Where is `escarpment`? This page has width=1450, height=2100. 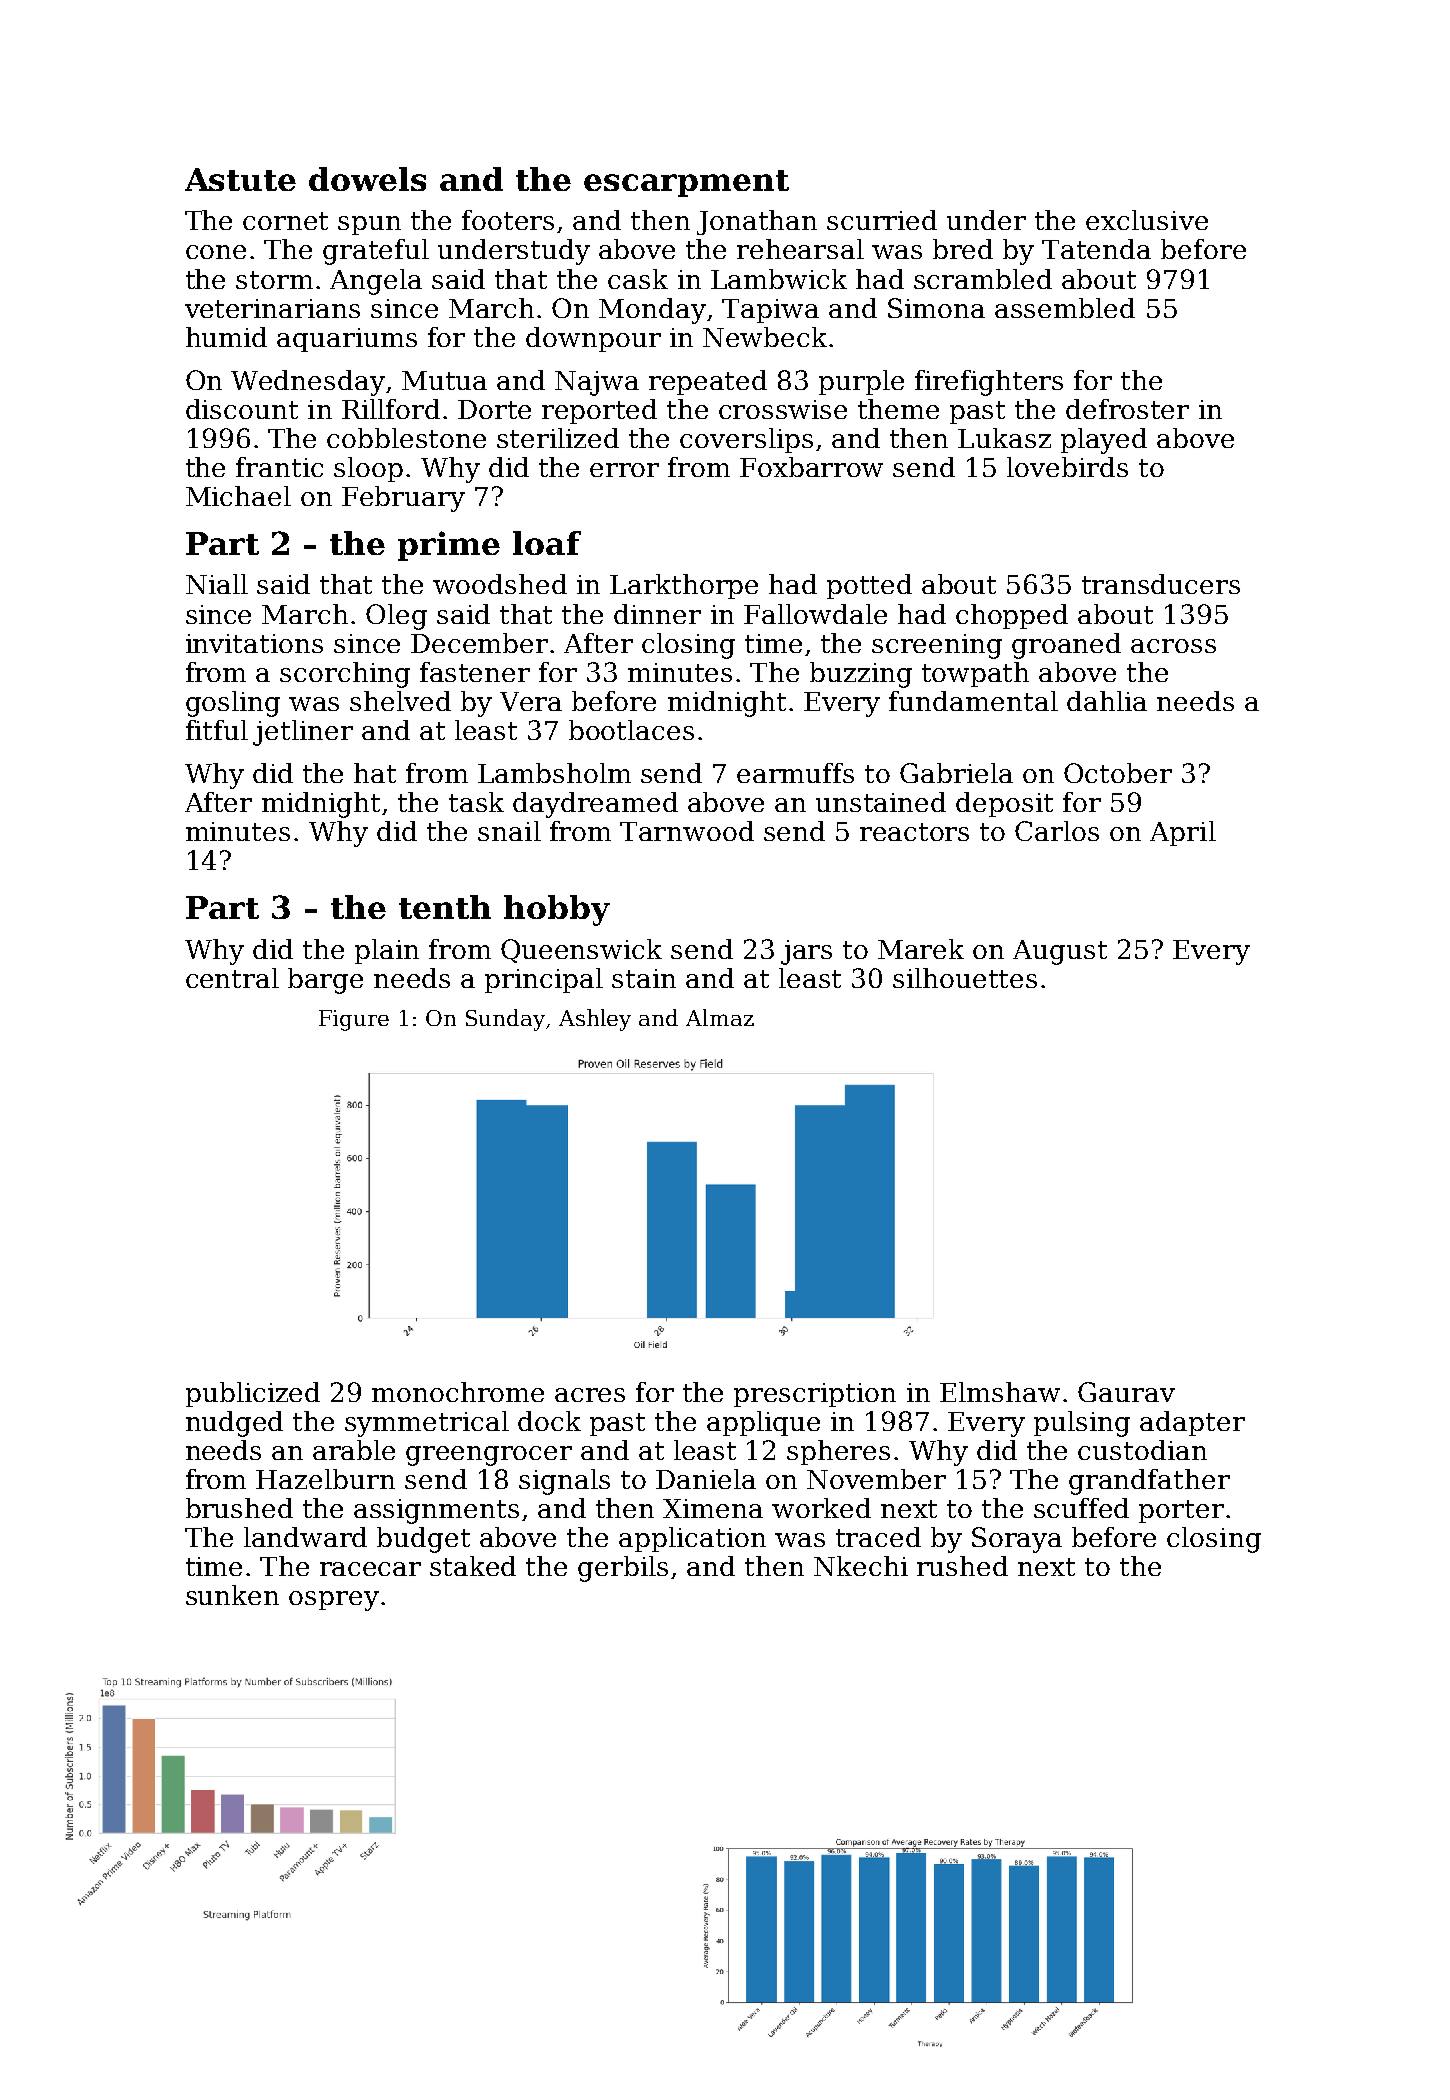
escarpment is located at coordinates (686, 183).
